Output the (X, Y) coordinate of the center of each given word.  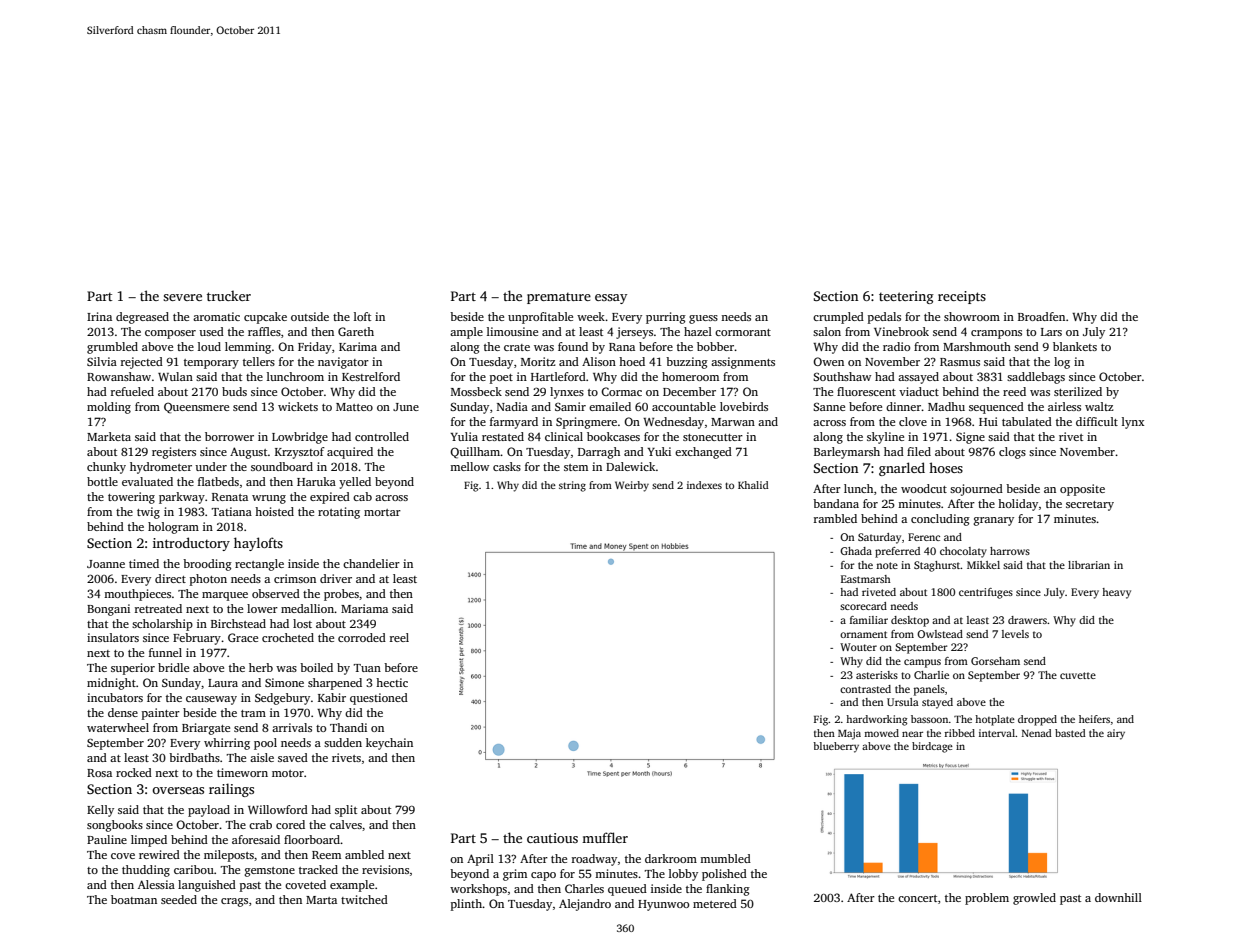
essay (611, 299)
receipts (962, 297)
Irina (99, 316)
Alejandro (585, 905)
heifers (1094, 719)
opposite (1082, 490)
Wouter (858, 647)
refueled (132, 391)
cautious (552, 838)
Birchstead (238, 623)
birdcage (932, 747)
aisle (262, 757)
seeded (179, 899)
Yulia (464, 436)
